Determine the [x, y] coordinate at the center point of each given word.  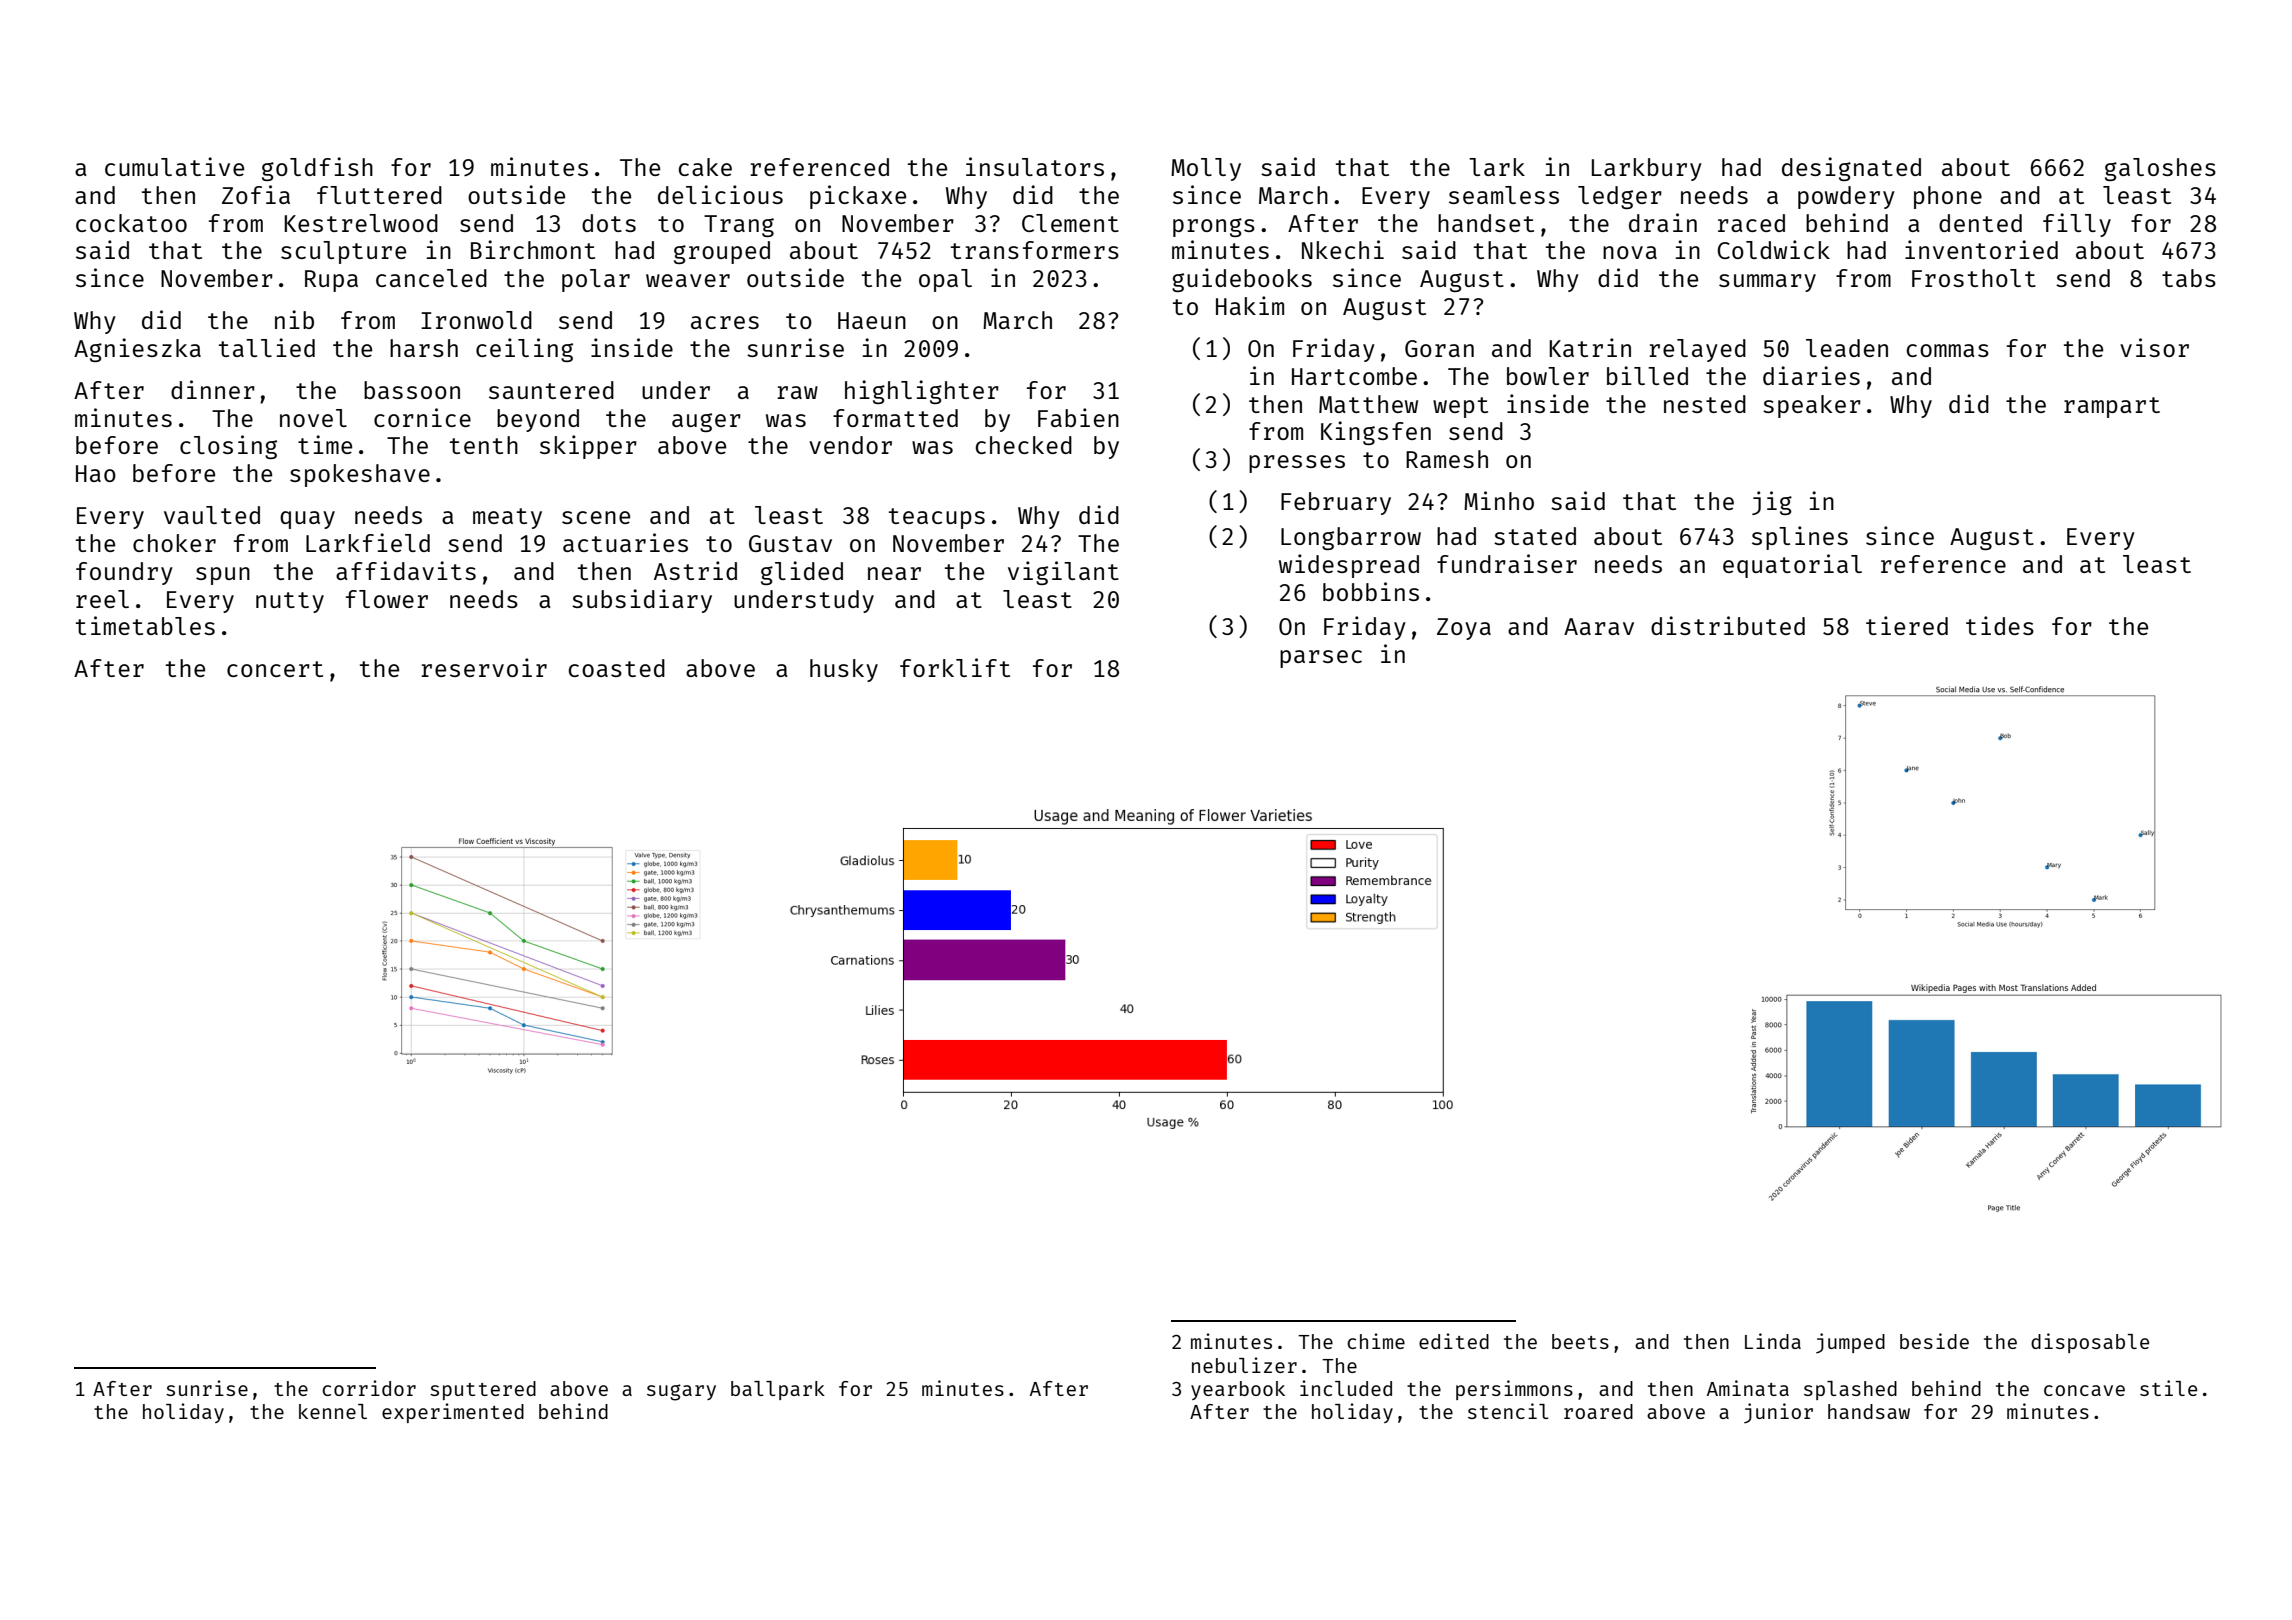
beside [1934, 1341]
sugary [681, 1392]
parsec [1321, 659]
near [894, 573]
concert [275, 669]
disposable [2090, 1343]
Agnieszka [137, 350]
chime [1376, 1341]
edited [1454, 1341]
